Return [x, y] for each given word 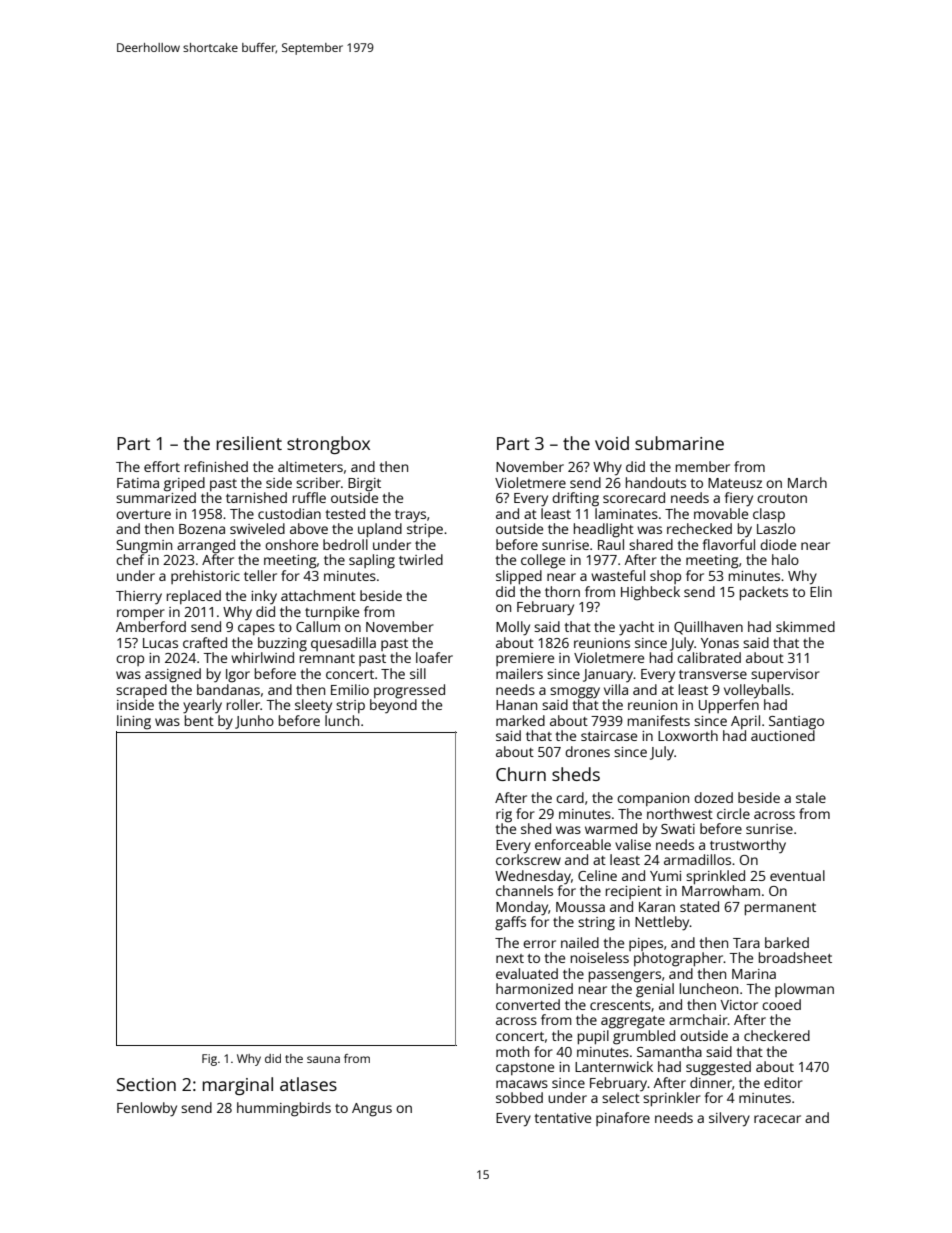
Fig [209, 1060]
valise [633, 844]
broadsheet [795, 957]
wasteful [618, 575]
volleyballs [757, 691]
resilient [249, 443]
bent [199, 720]
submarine [679, 443]
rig [504, 816]
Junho [254, 722]
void [612, 443]
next [510, 958]
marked [520, 720]
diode [778, 544]
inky [264, 597]
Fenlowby [147, 1109]
